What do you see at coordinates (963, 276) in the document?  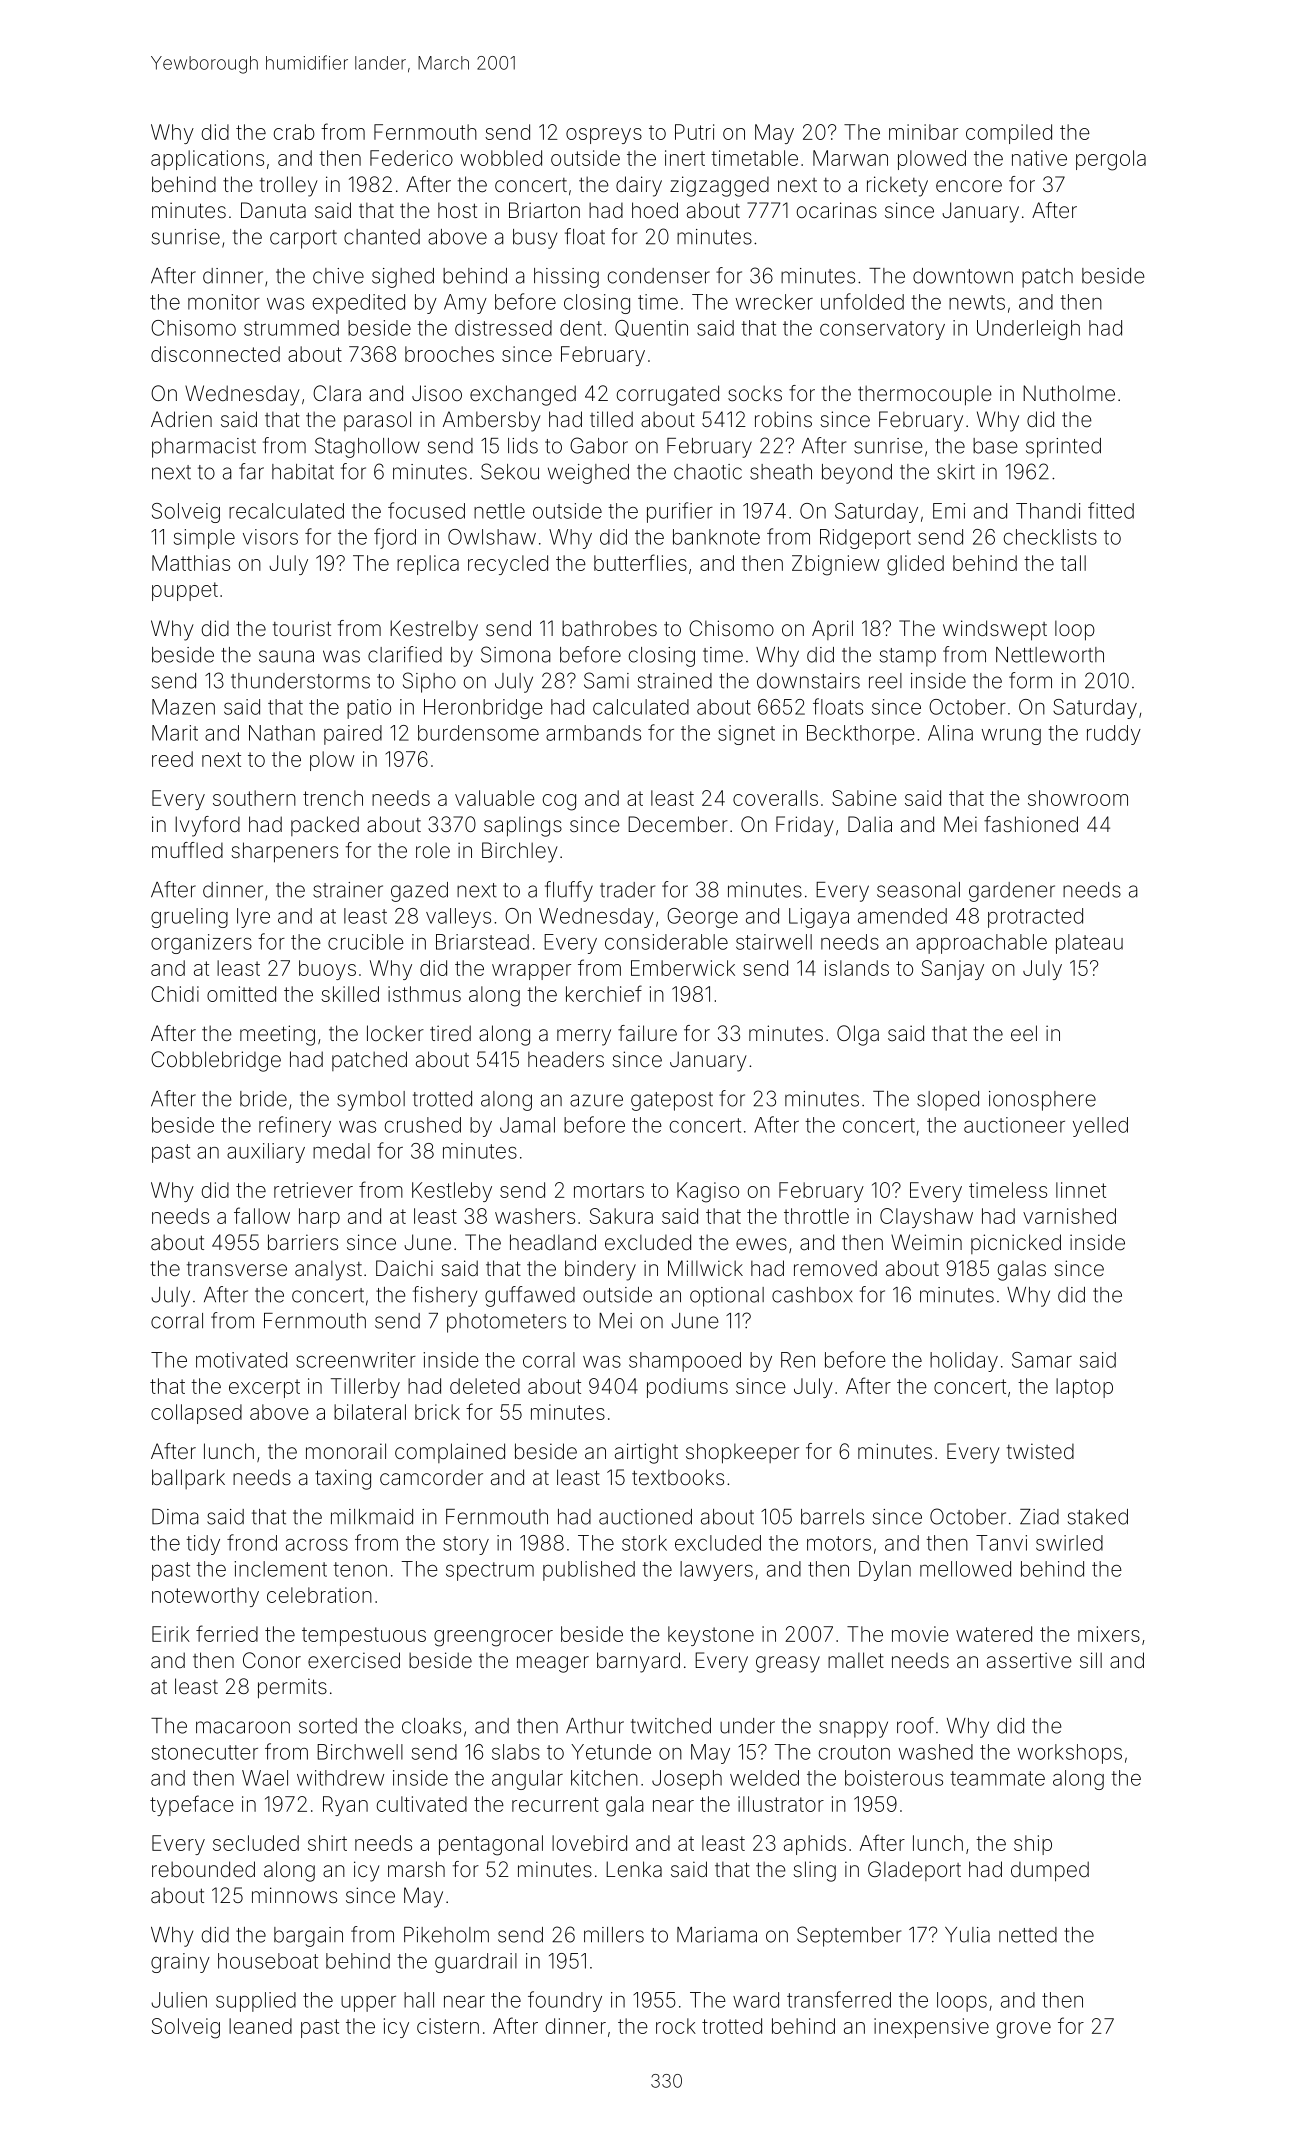 I see `downtown` at bounding box center [963, 276].
